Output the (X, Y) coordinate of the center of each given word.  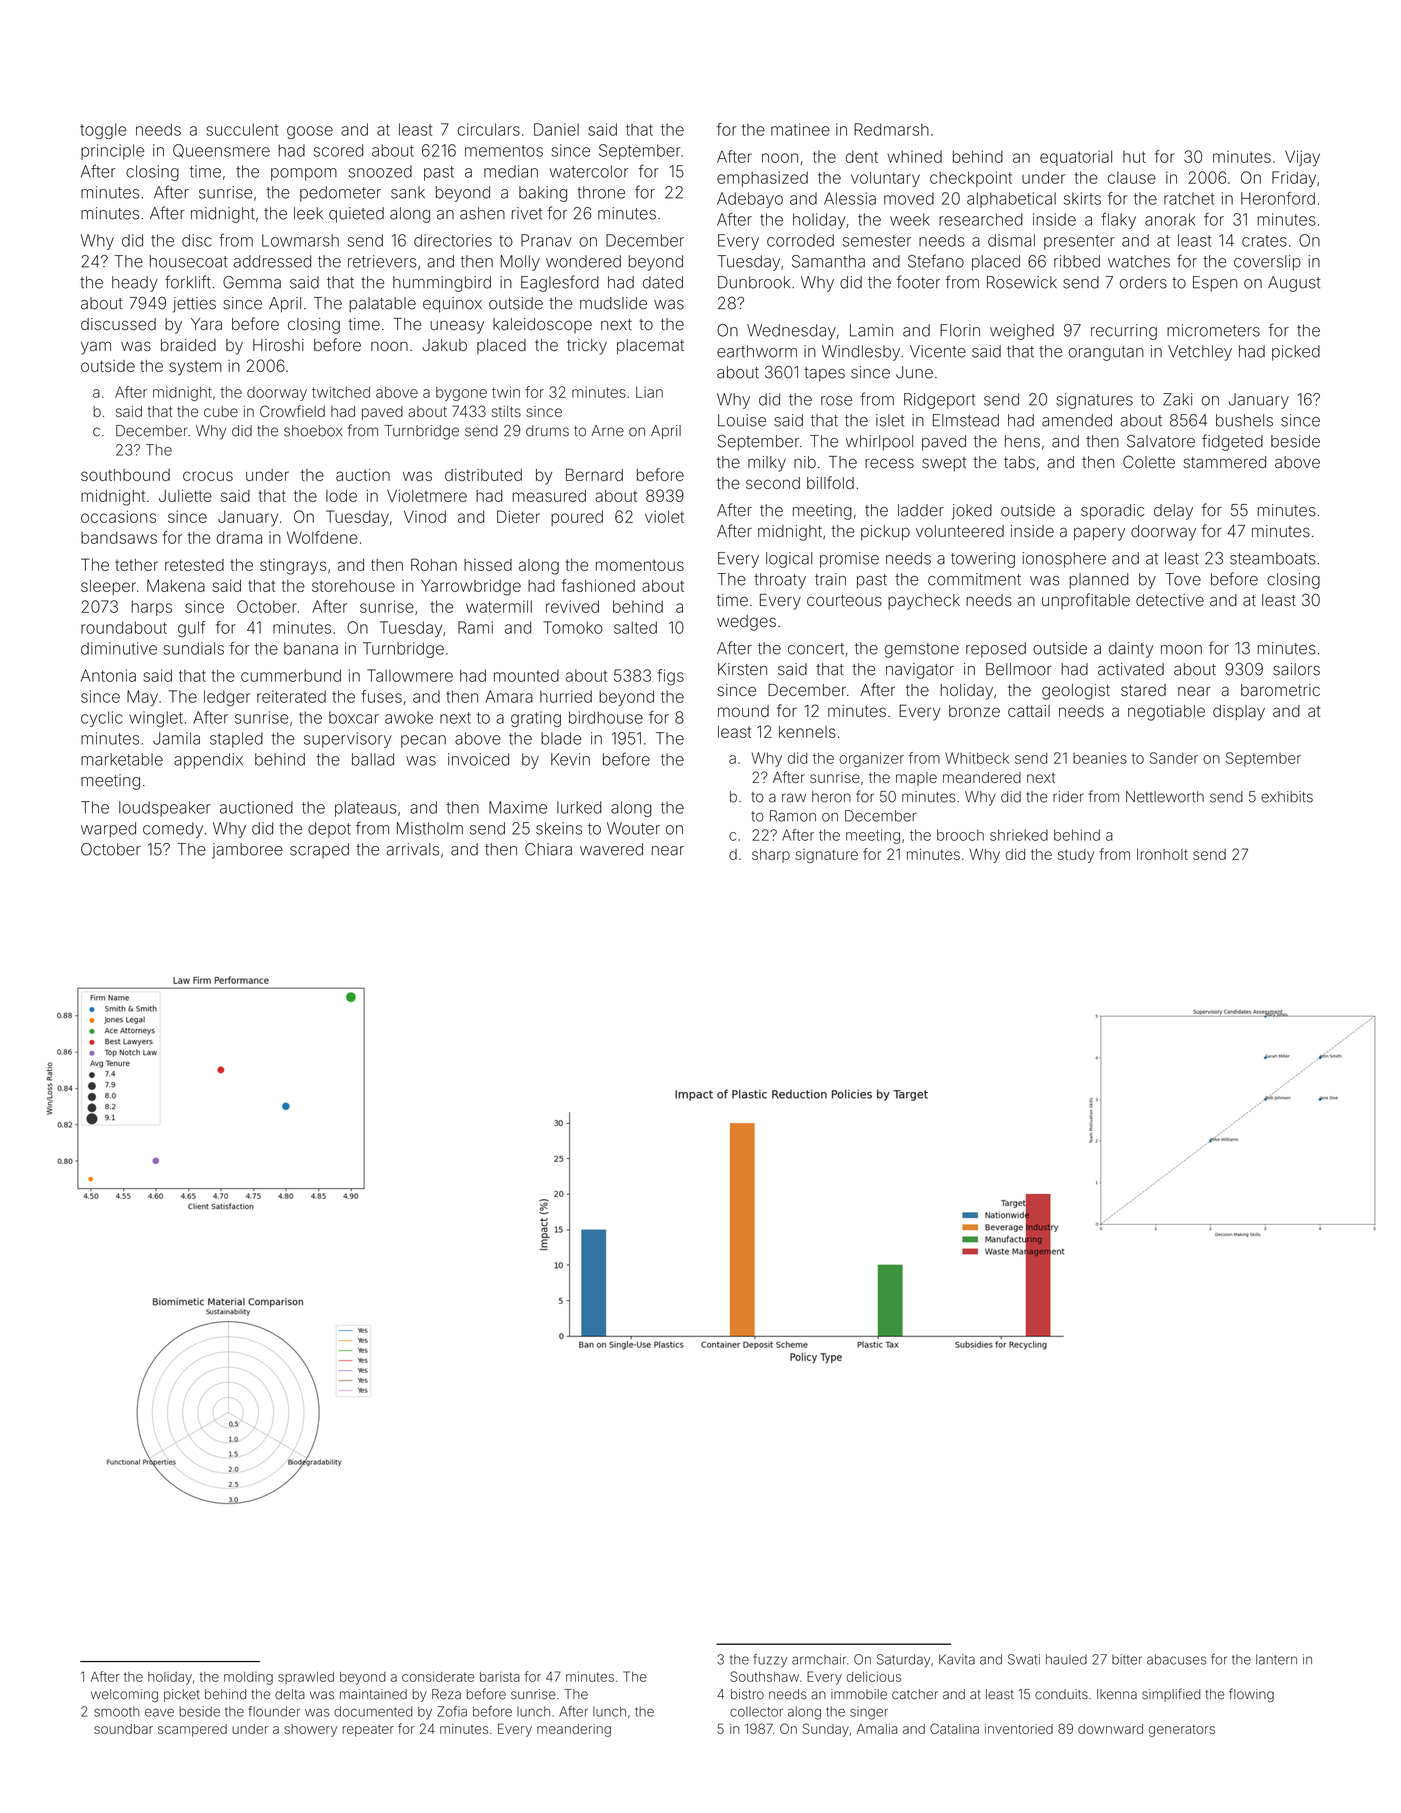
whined (914, 157)
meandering (574, 1730)
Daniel (556, 129)
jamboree (247, 851)
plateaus (365, 809)
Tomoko (573, 627)
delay (1173, 512)
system (195, 368)
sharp (771, 856)
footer (918, 282)
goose (310, 132)
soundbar (123, 1729)
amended (1077, 420)
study (1076, 856)
